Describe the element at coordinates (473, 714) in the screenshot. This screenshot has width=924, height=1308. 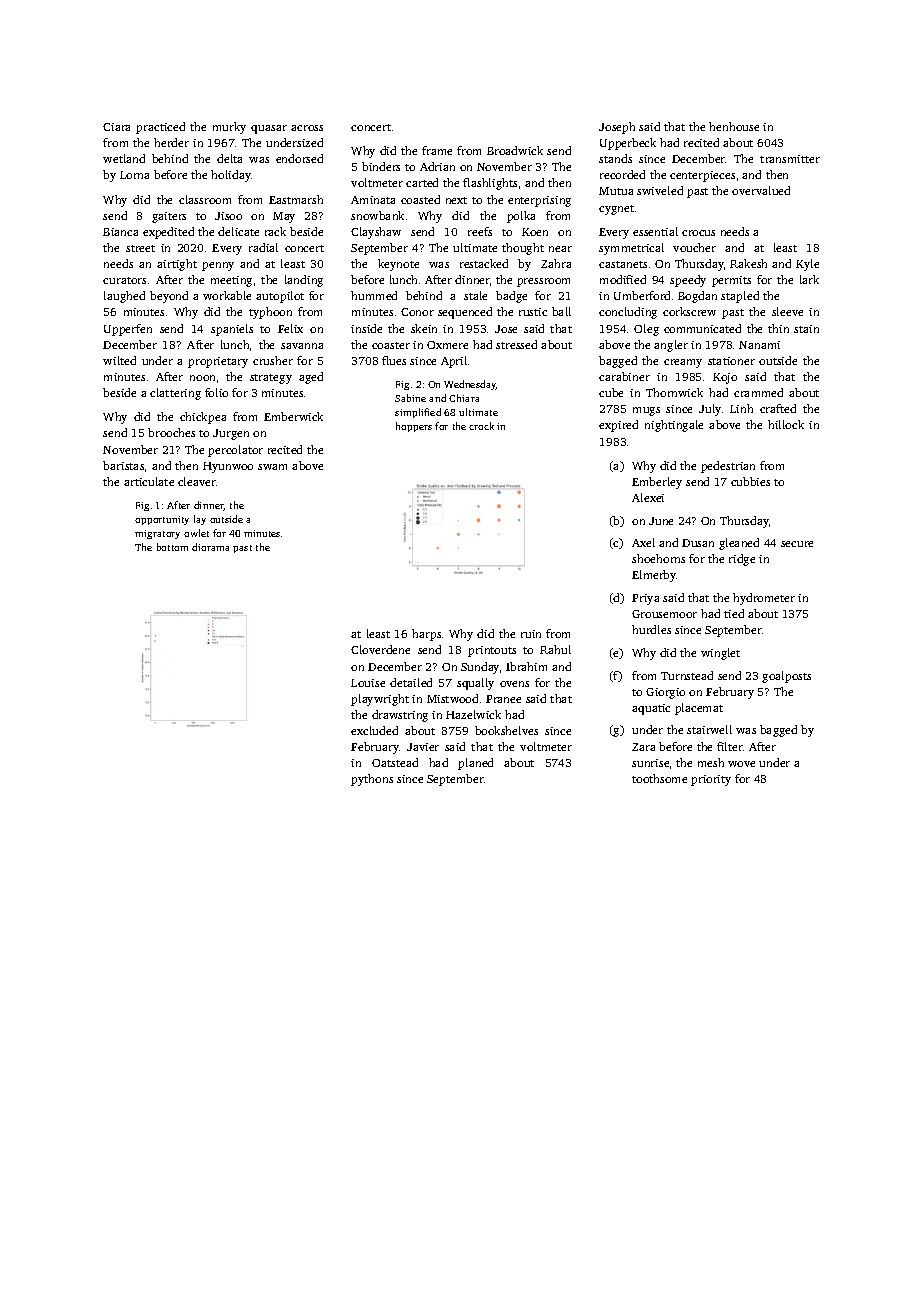
I see `Hazelwick` at that location.
